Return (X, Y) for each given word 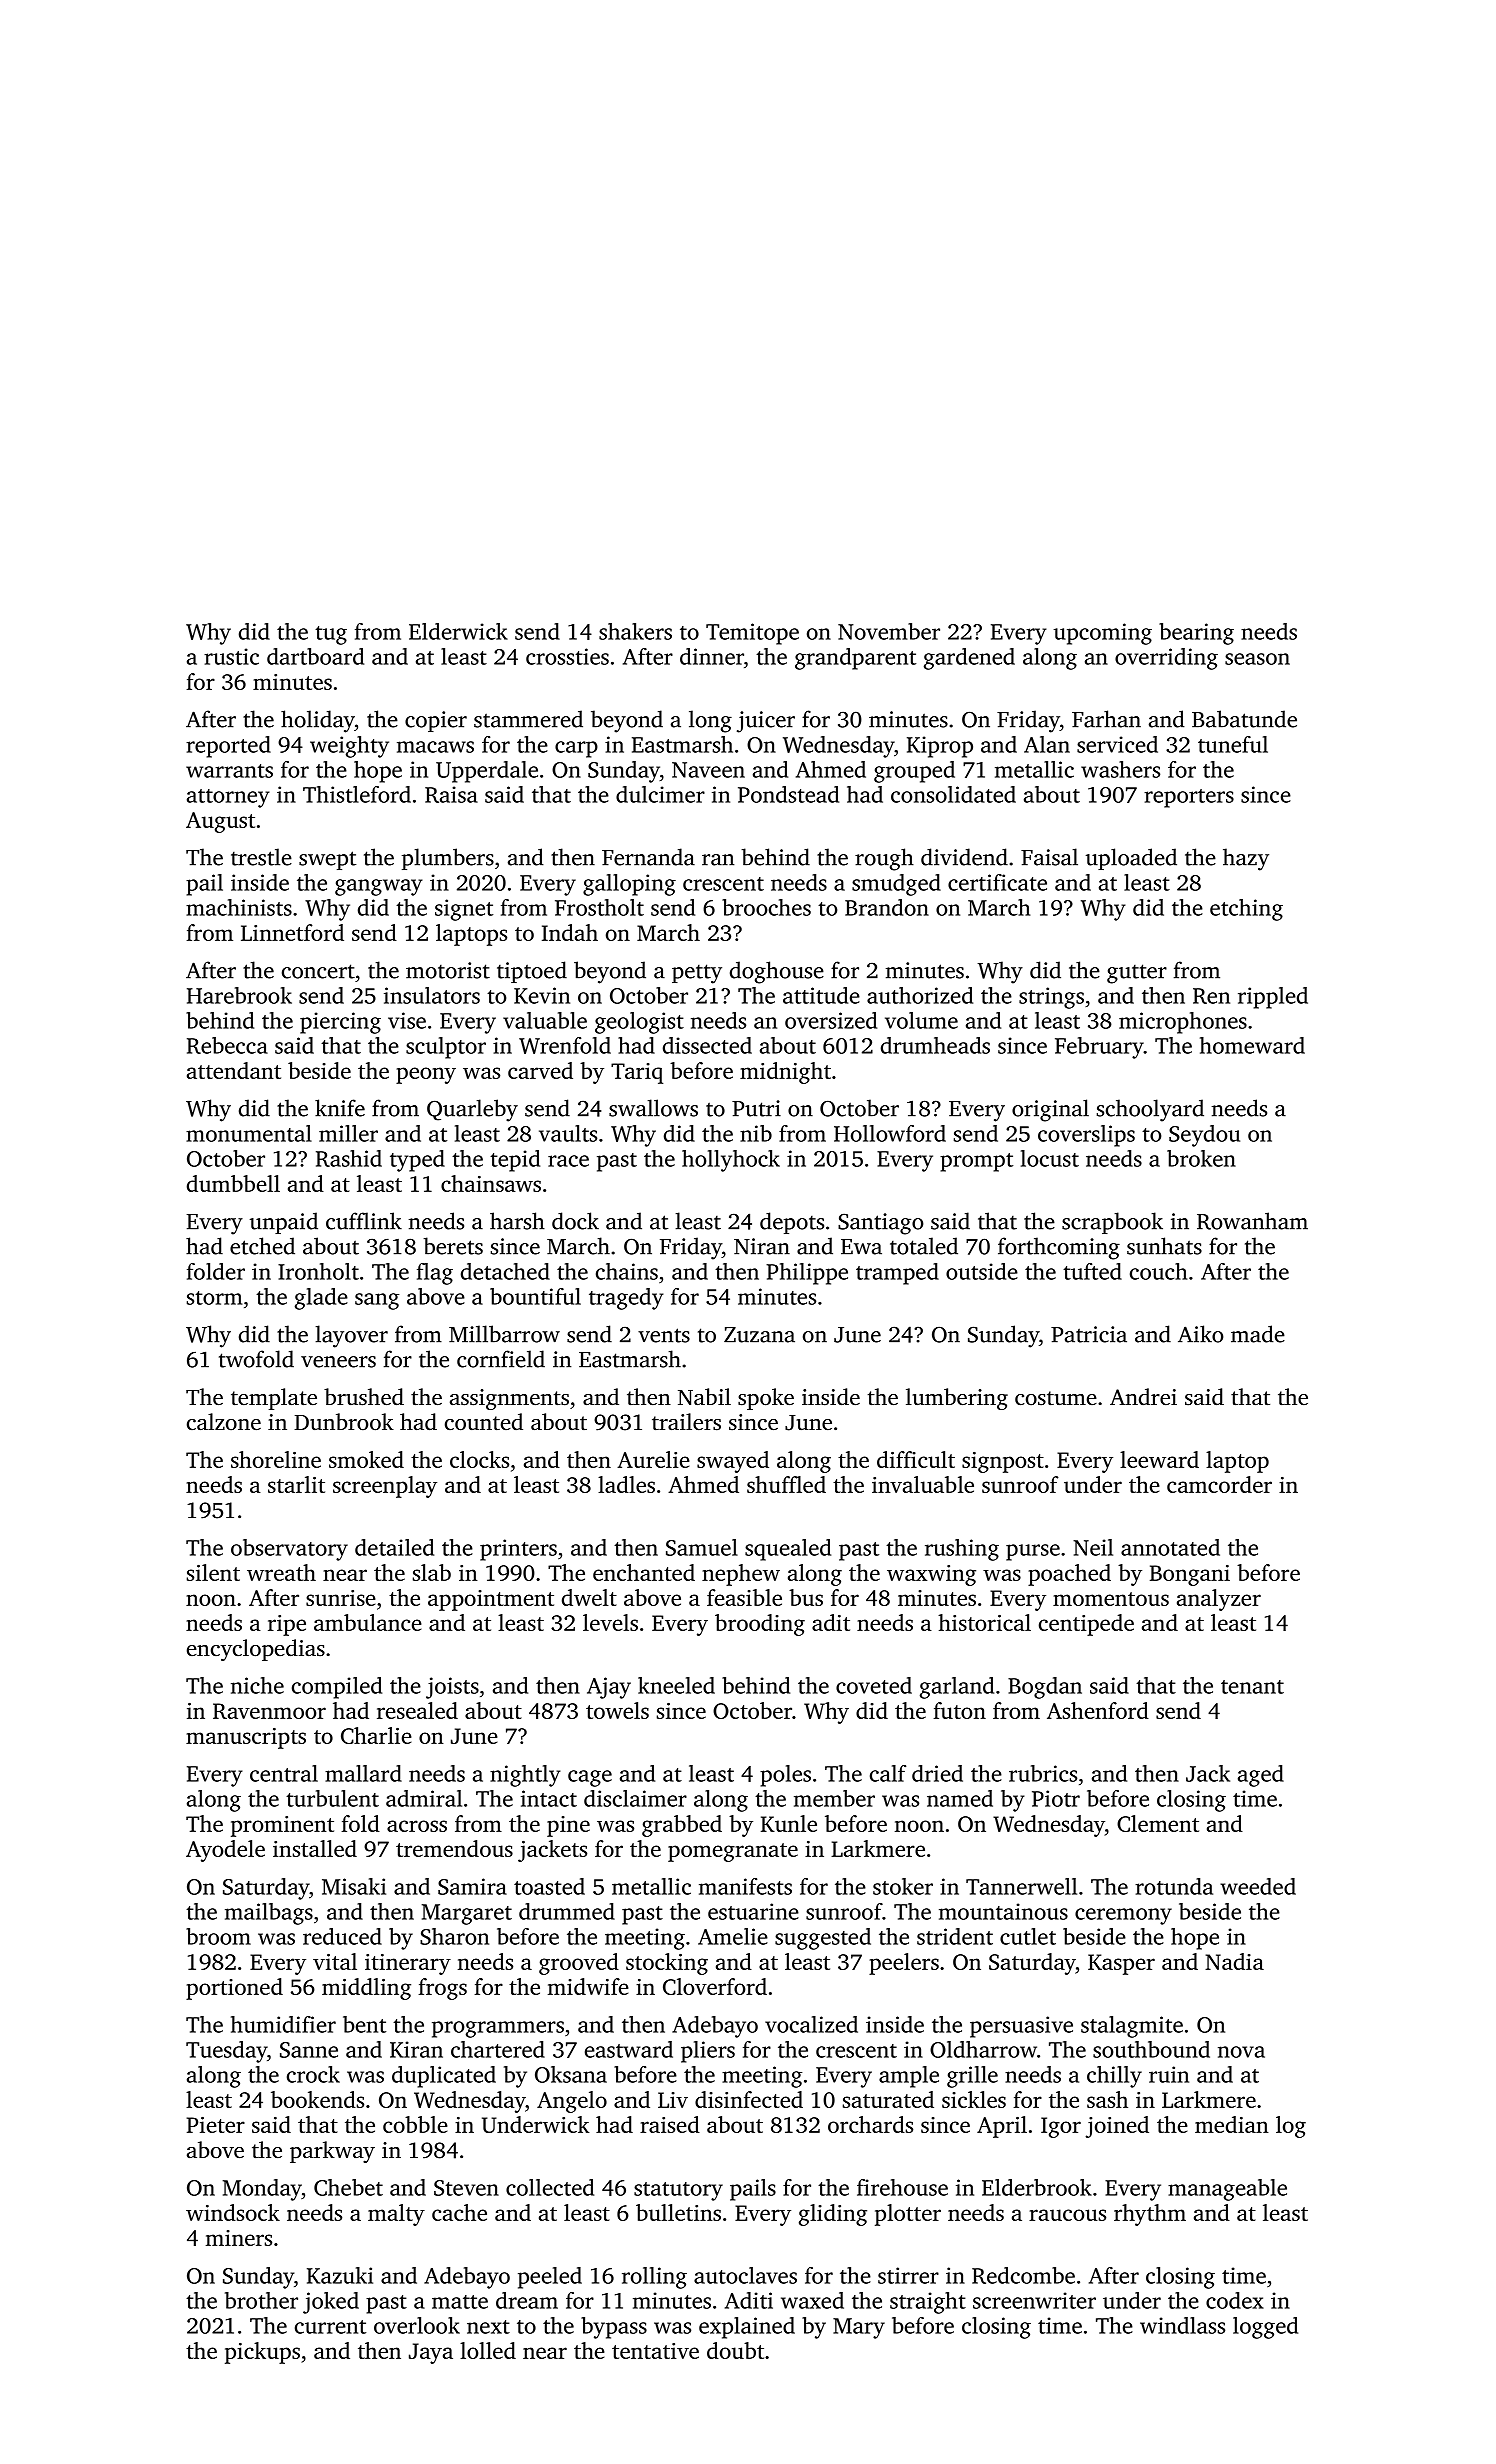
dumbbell (233, 1183)
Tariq (637, 1073)
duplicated (444, 2077)
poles (785, 1776)
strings (1051, 998)
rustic (231, 656)
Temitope (752, 634)
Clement (1158, 1823)
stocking (667, 1964)
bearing (1196, 634)
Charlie (376, 1735)
